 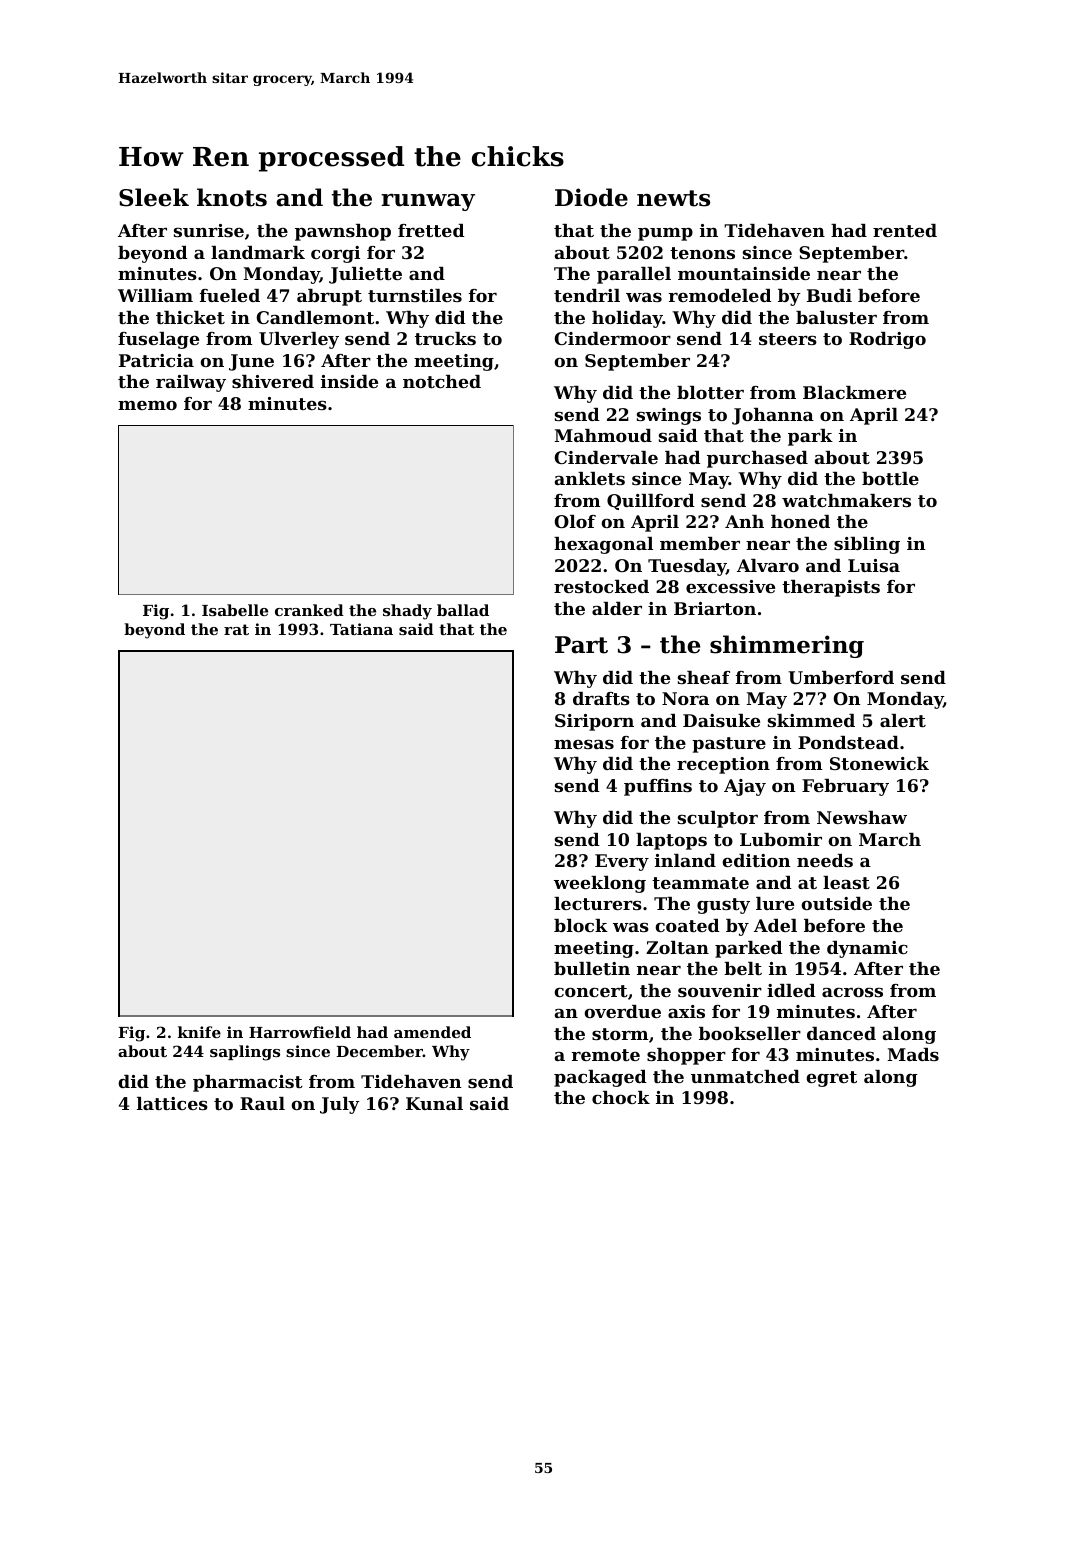 What do you see at coordinates (428, 202) in the screenshot?
I see `runway` at bounding box center [428, 202].
